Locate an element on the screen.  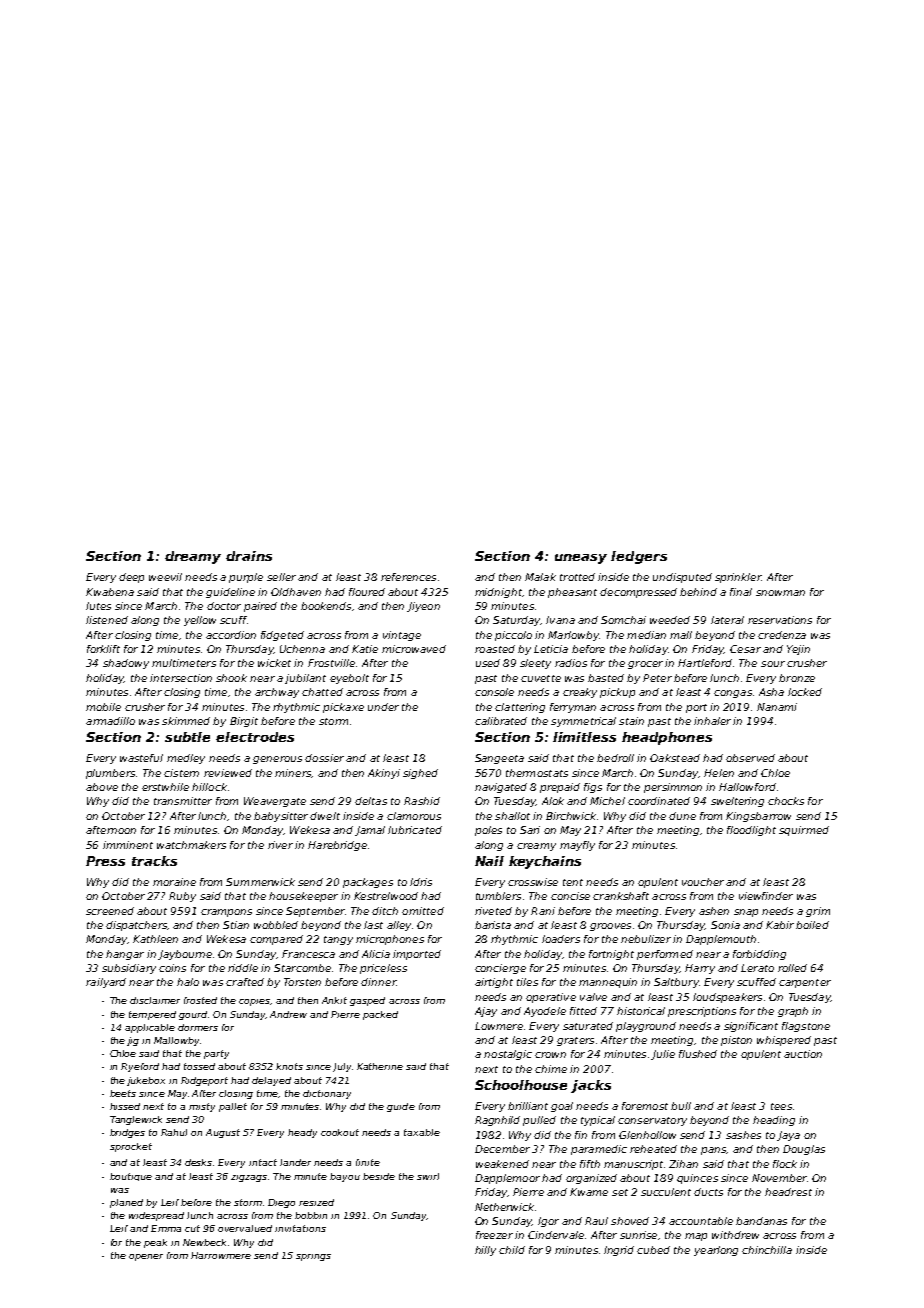
miners is located at coordinates (293, 773).
